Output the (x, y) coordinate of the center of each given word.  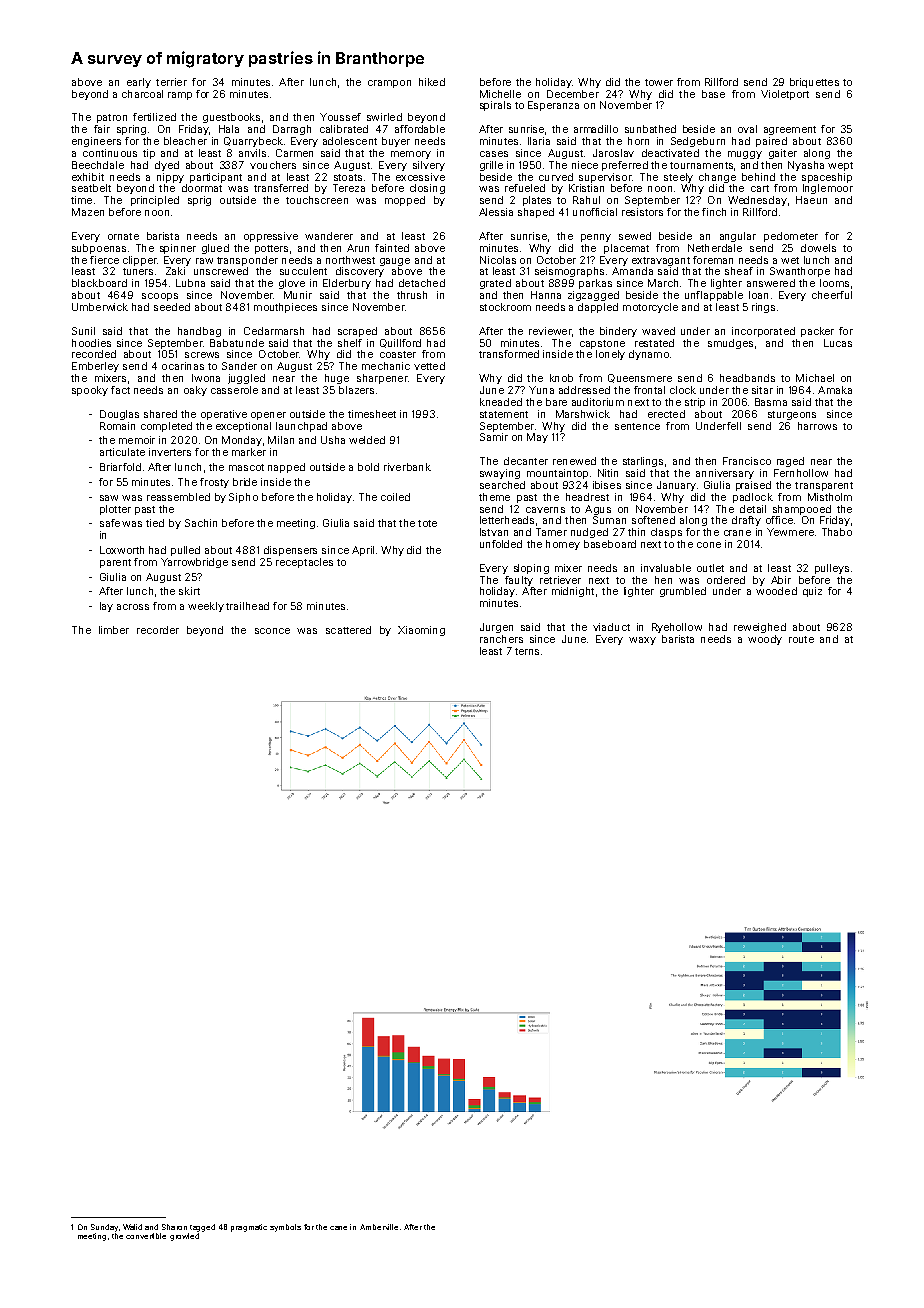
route (801, 639)
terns (527, 651)
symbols (285, 1228)
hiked (432, 82)
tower (659, 82)
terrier (171, 82)
